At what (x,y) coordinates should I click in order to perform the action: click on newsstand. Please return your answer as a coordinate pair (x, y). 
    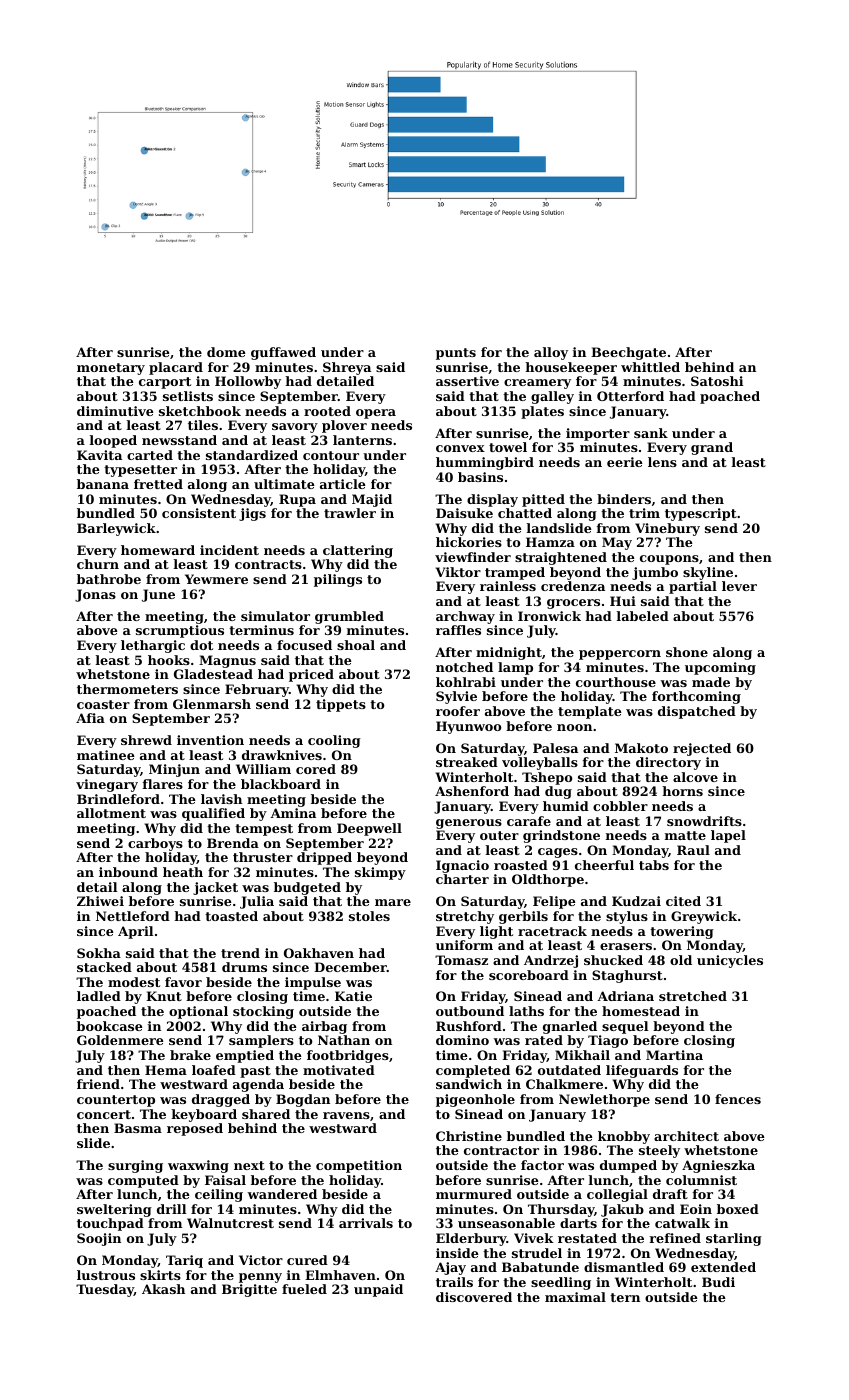
    Looking at the image, I should click on (179, 440).
